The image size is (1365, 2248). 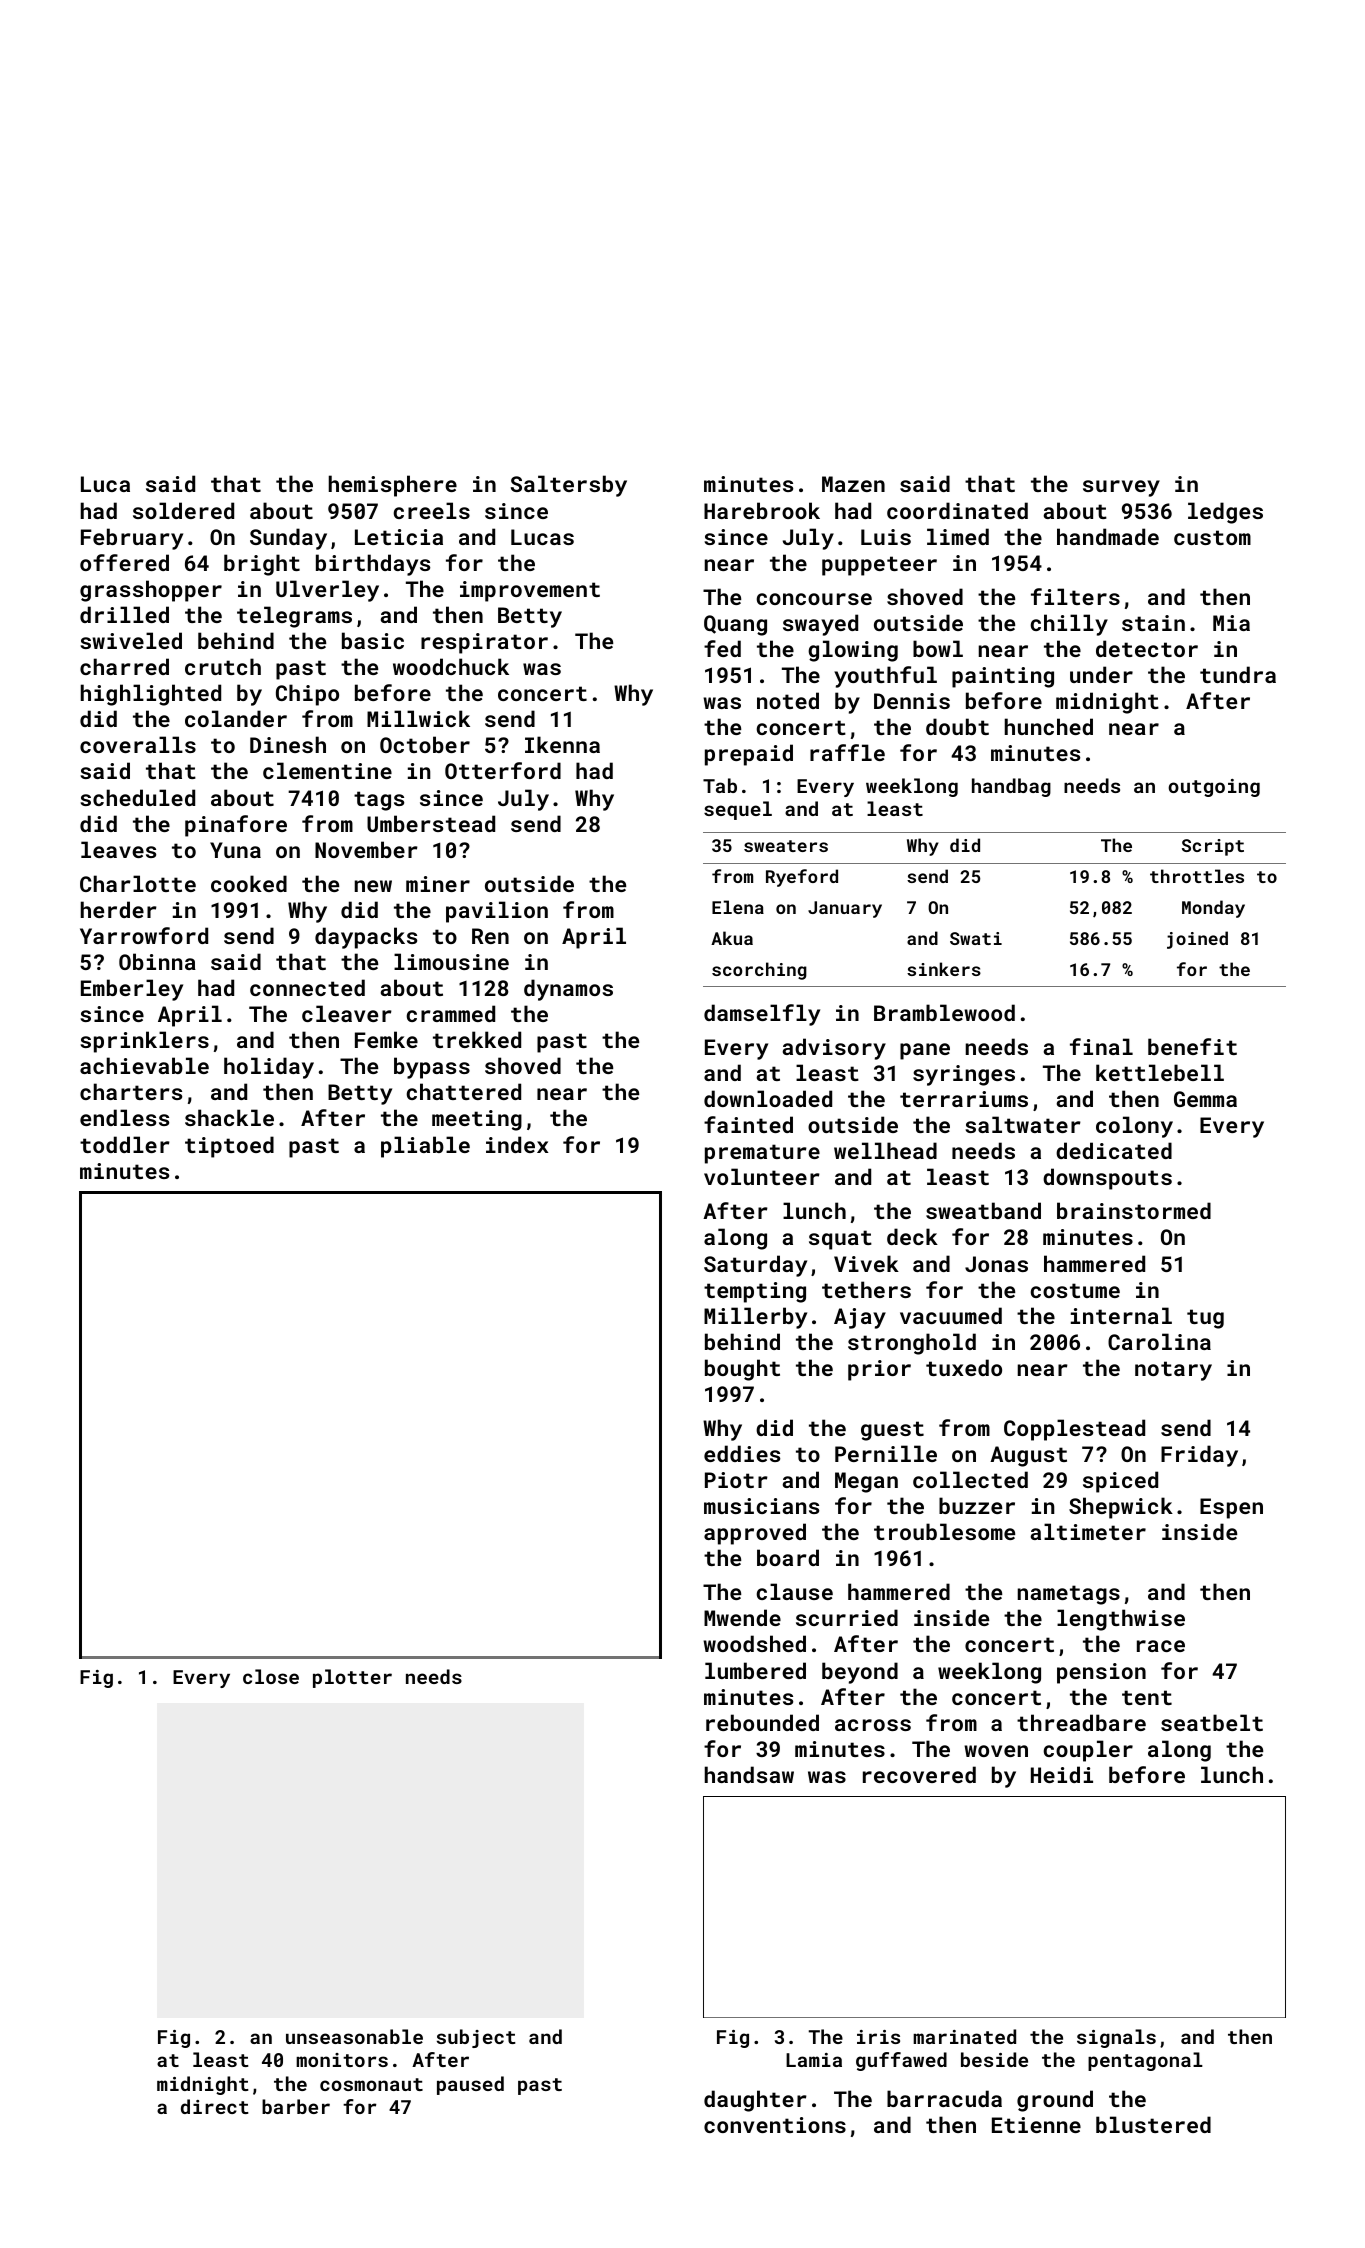 What do you see at coordinates (1197, 940) in the document?
I see `joined` at bounding box center [1197, 940].
